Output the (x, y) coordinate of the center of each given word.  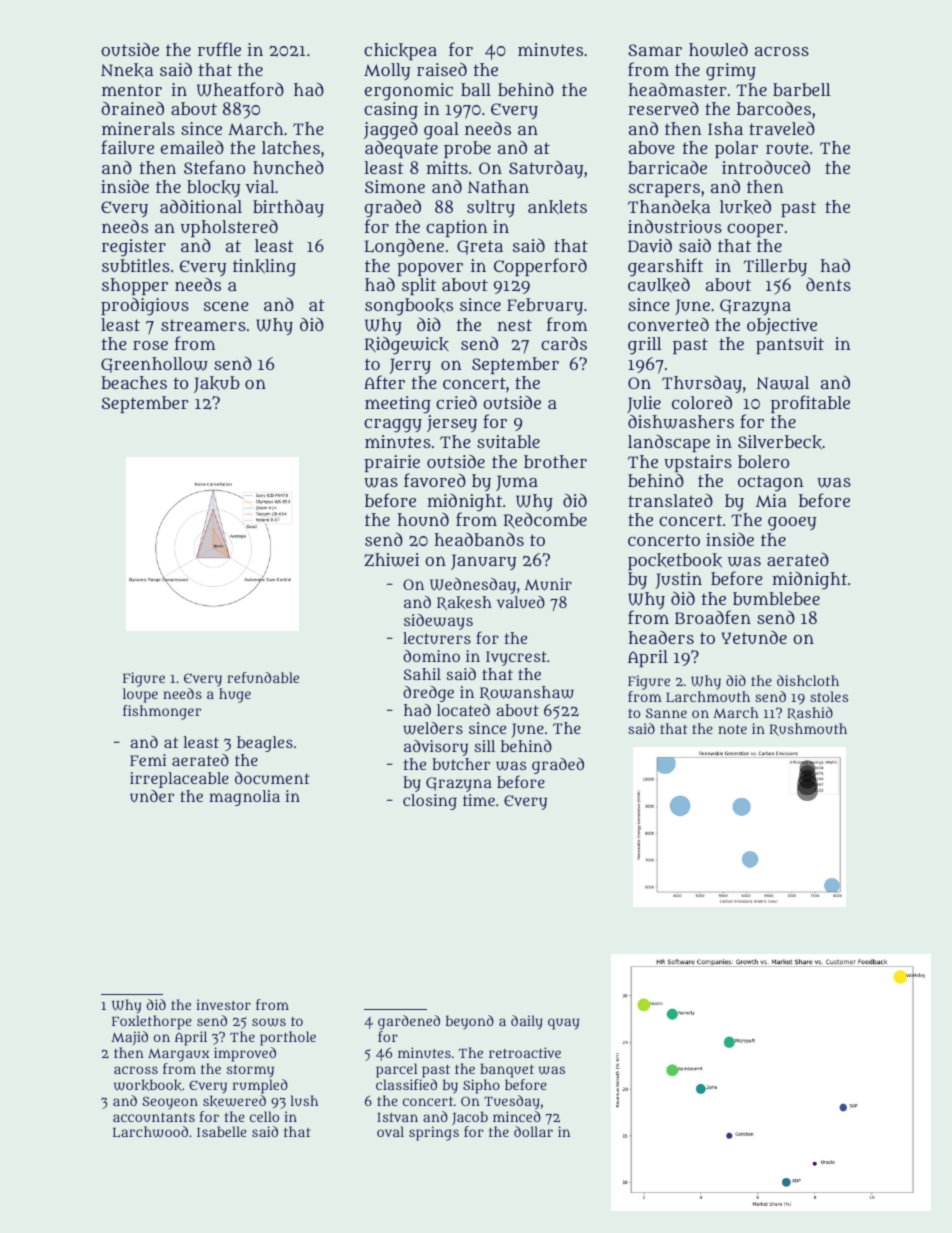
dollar (533, 1131)
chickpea (400, 51)
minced (517, 1116)
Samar (655, 50)
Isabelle (222, 1131)
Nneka (127, 70)
